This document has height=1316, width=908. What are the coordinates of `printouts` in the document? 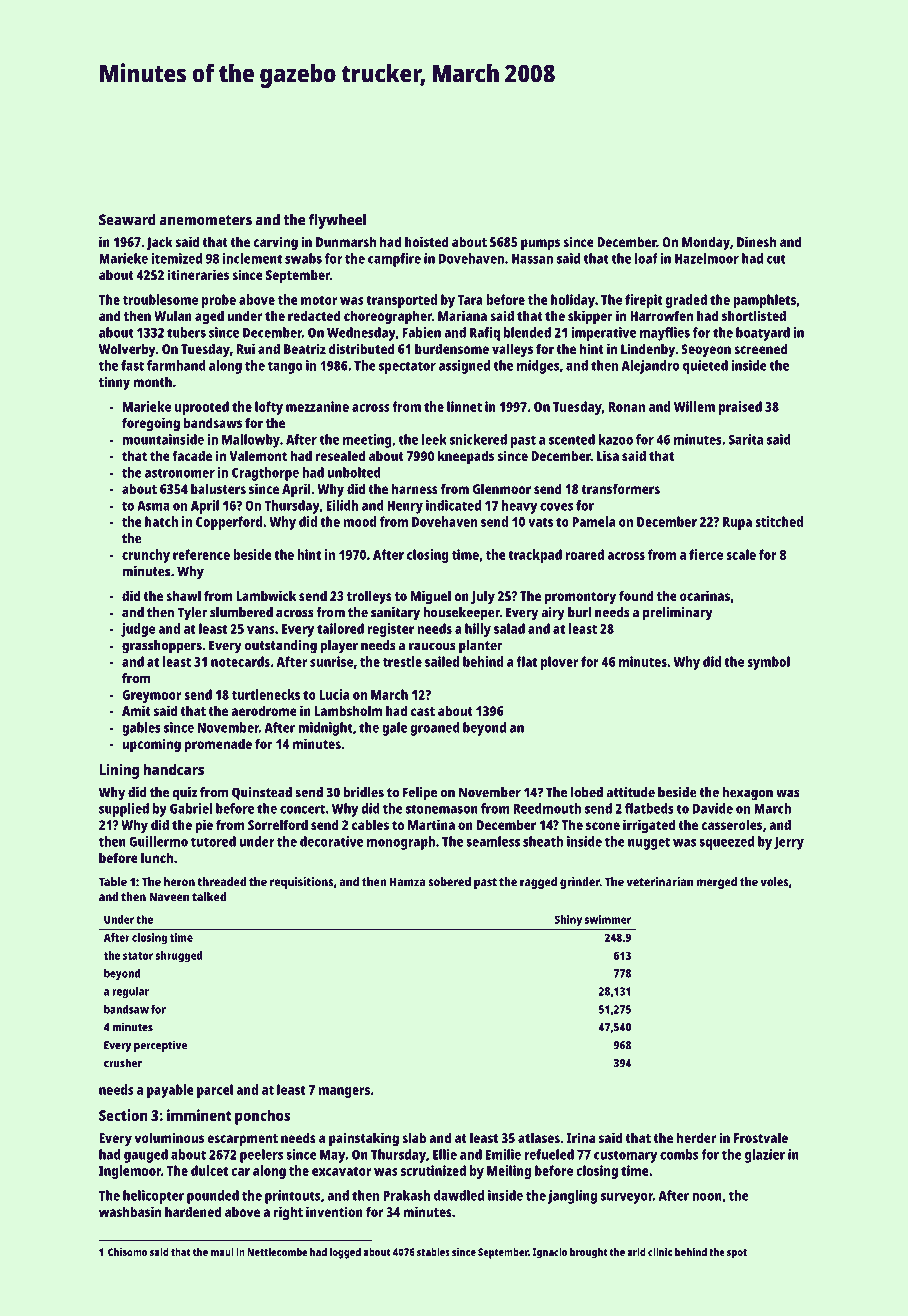 It's located at (292, 1197).
